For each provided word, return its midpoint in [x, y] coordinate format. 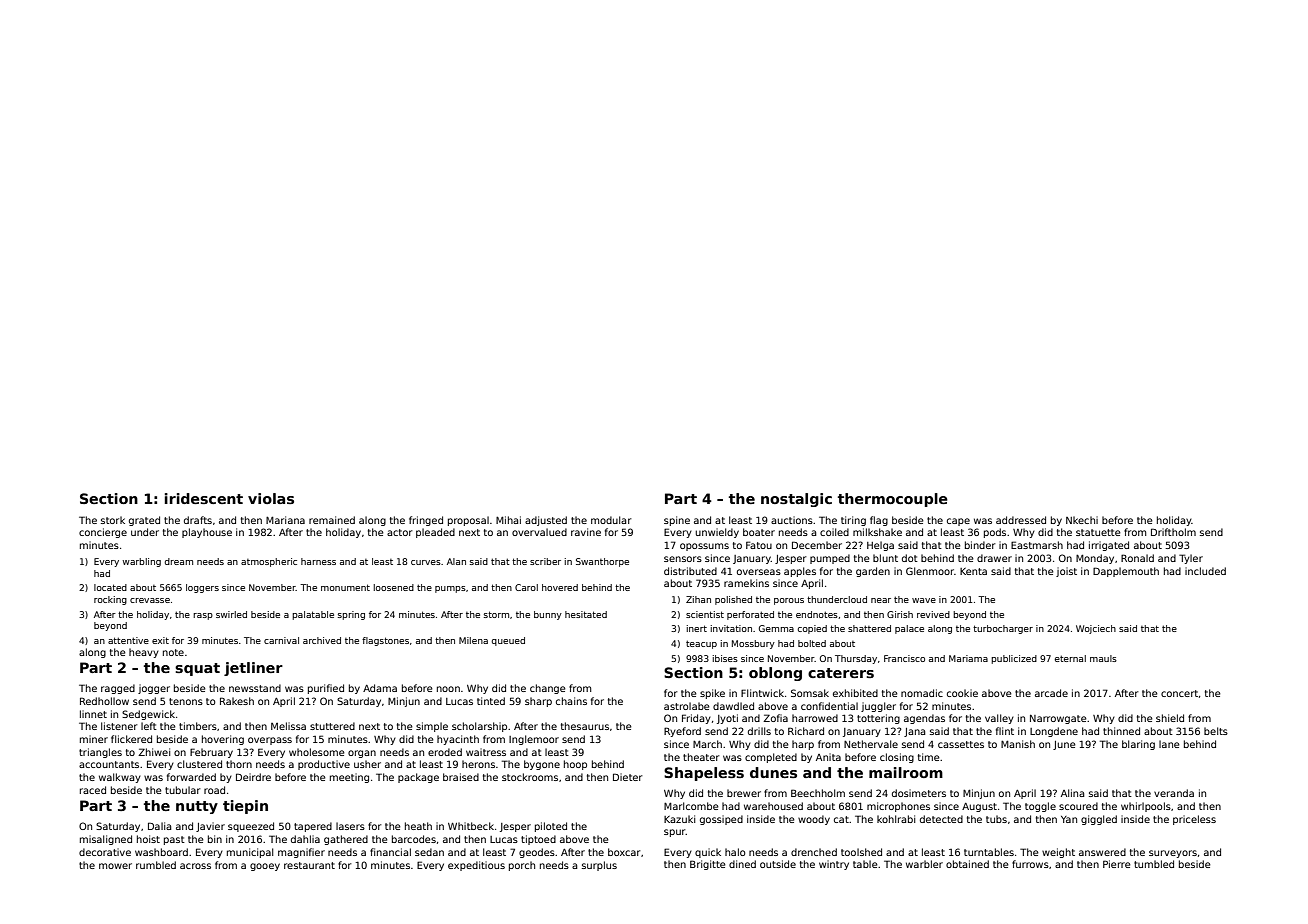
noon [448, 689]
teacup [701, 644]
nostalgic [796, 500]
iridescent [204, 498]
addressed [1021, 520]
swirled [231, 614]
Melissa [288, 726]
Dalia [160, 826]
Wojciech [1096, 629]
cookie [962, 693]
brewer [744, 793]
